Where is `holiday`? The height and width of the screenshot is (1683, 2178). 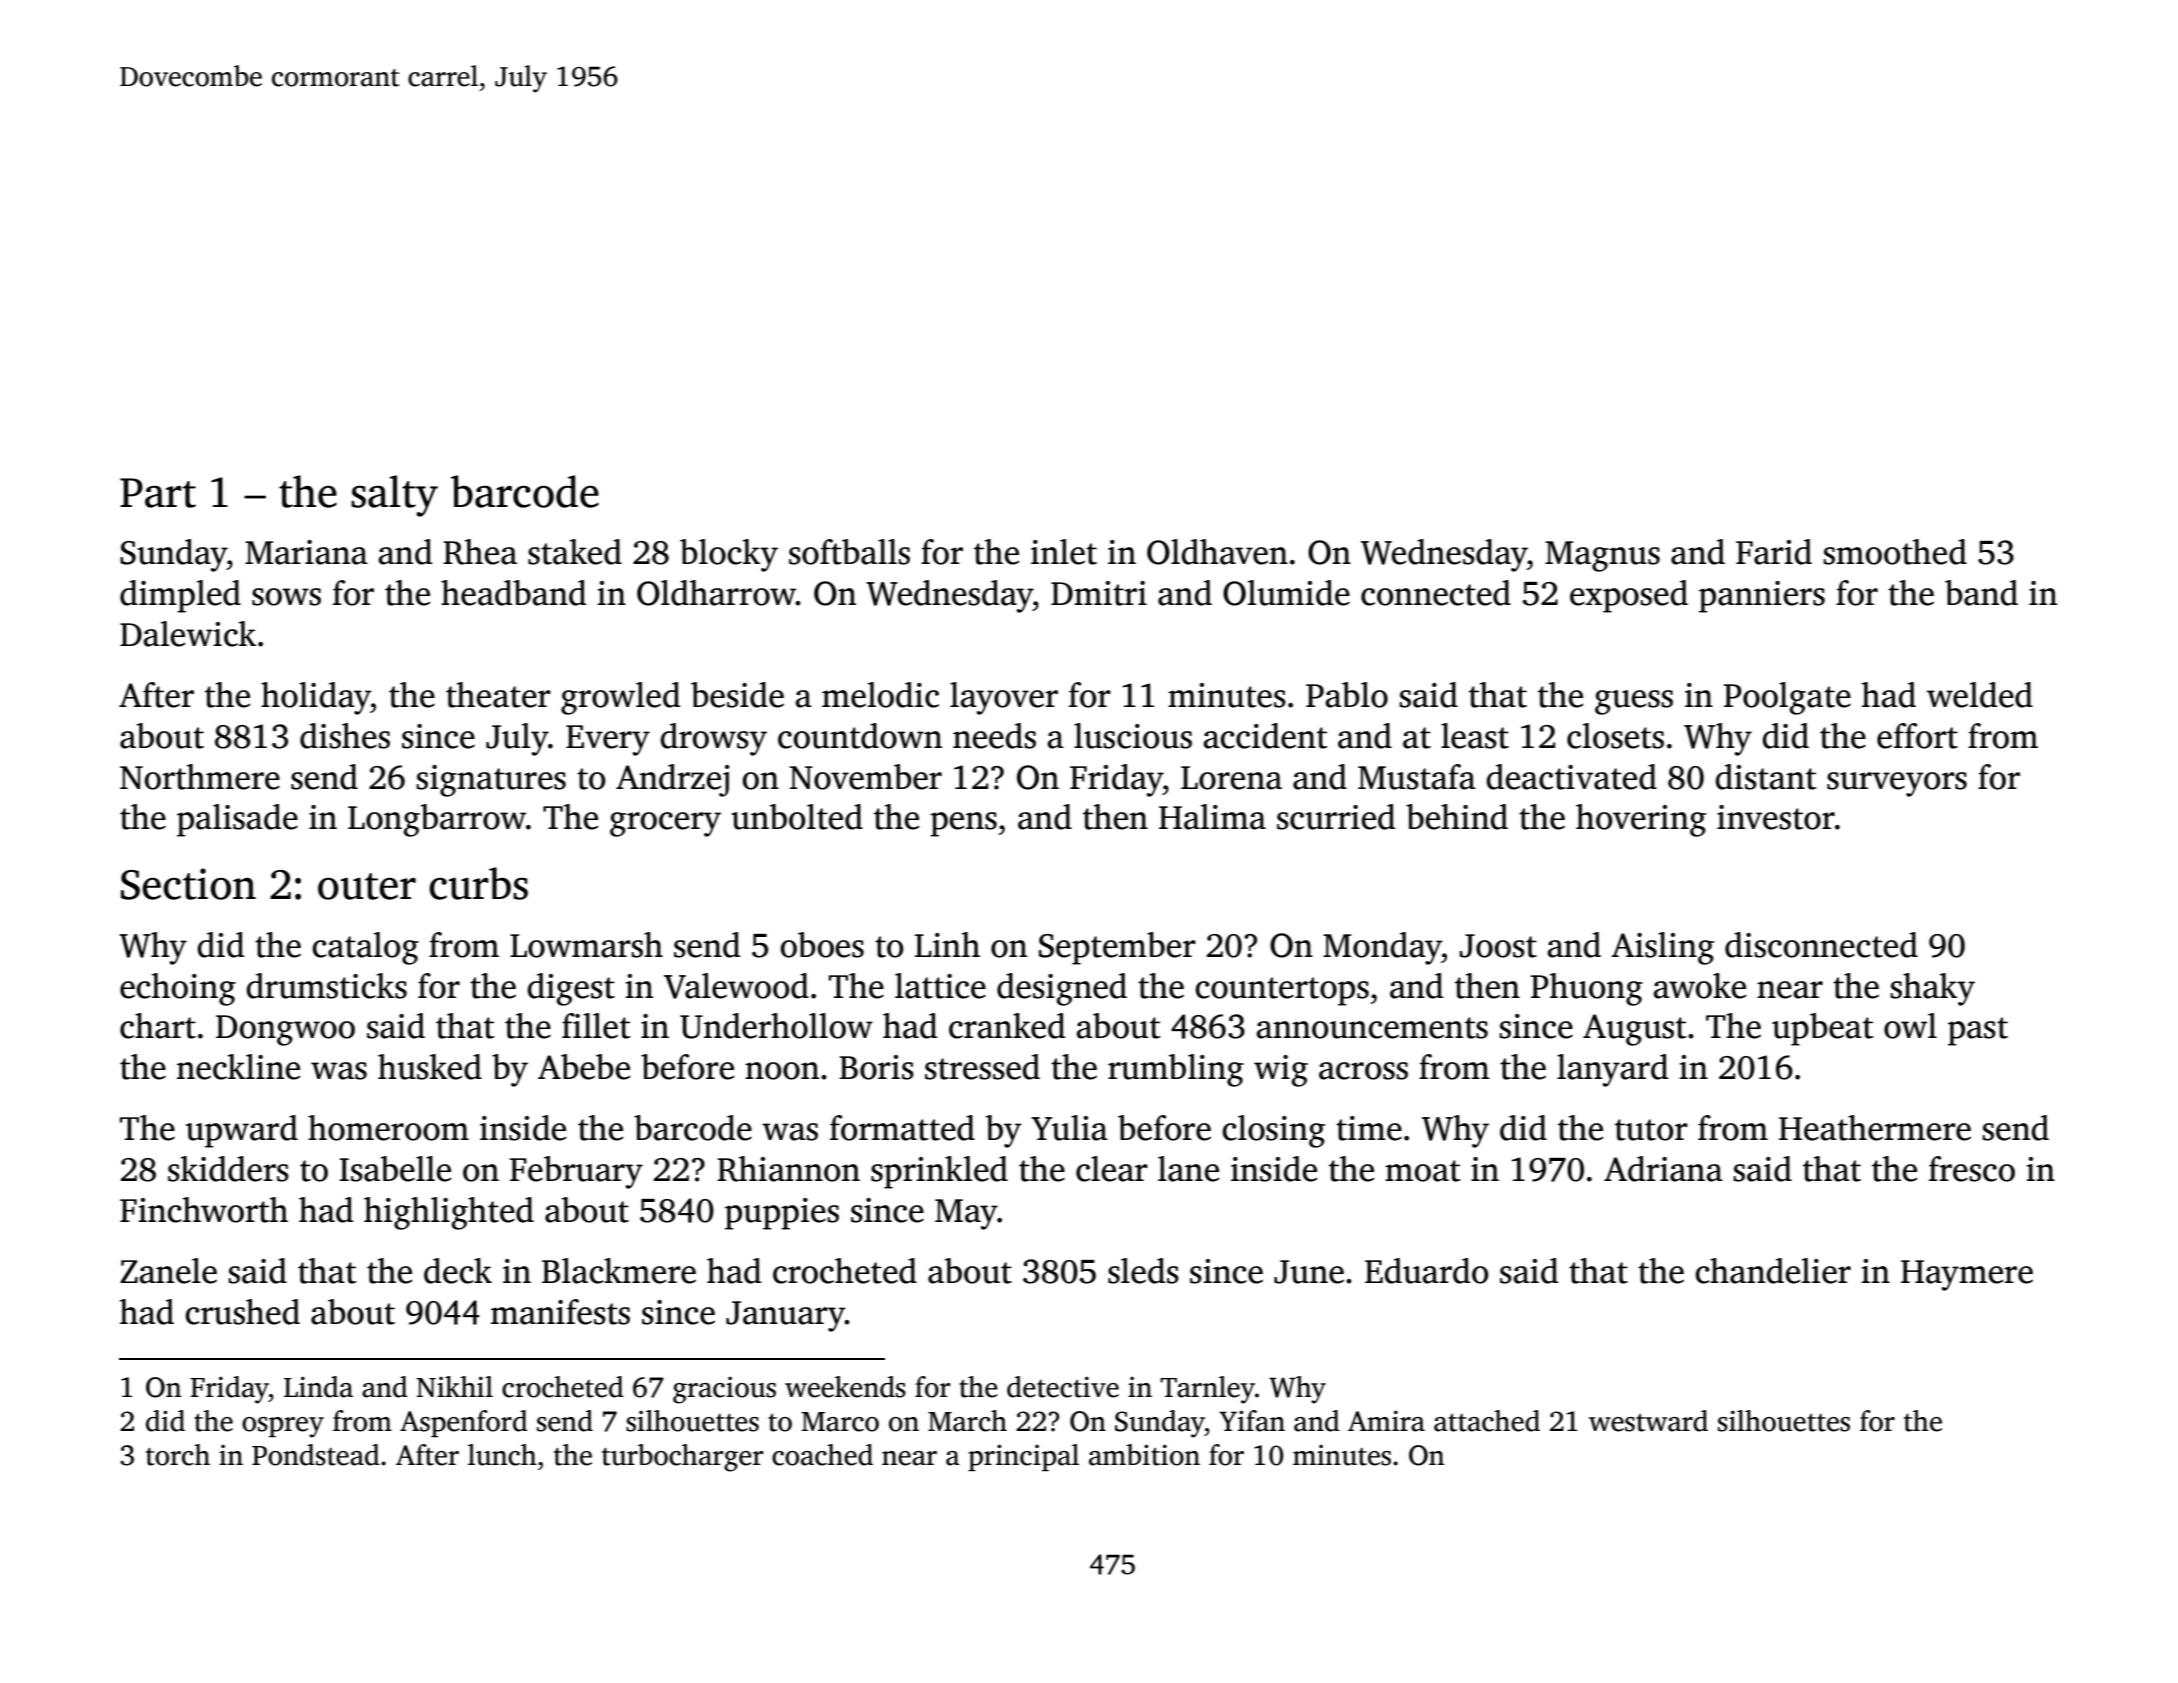 holiday is located at coordinates (316, 698).
